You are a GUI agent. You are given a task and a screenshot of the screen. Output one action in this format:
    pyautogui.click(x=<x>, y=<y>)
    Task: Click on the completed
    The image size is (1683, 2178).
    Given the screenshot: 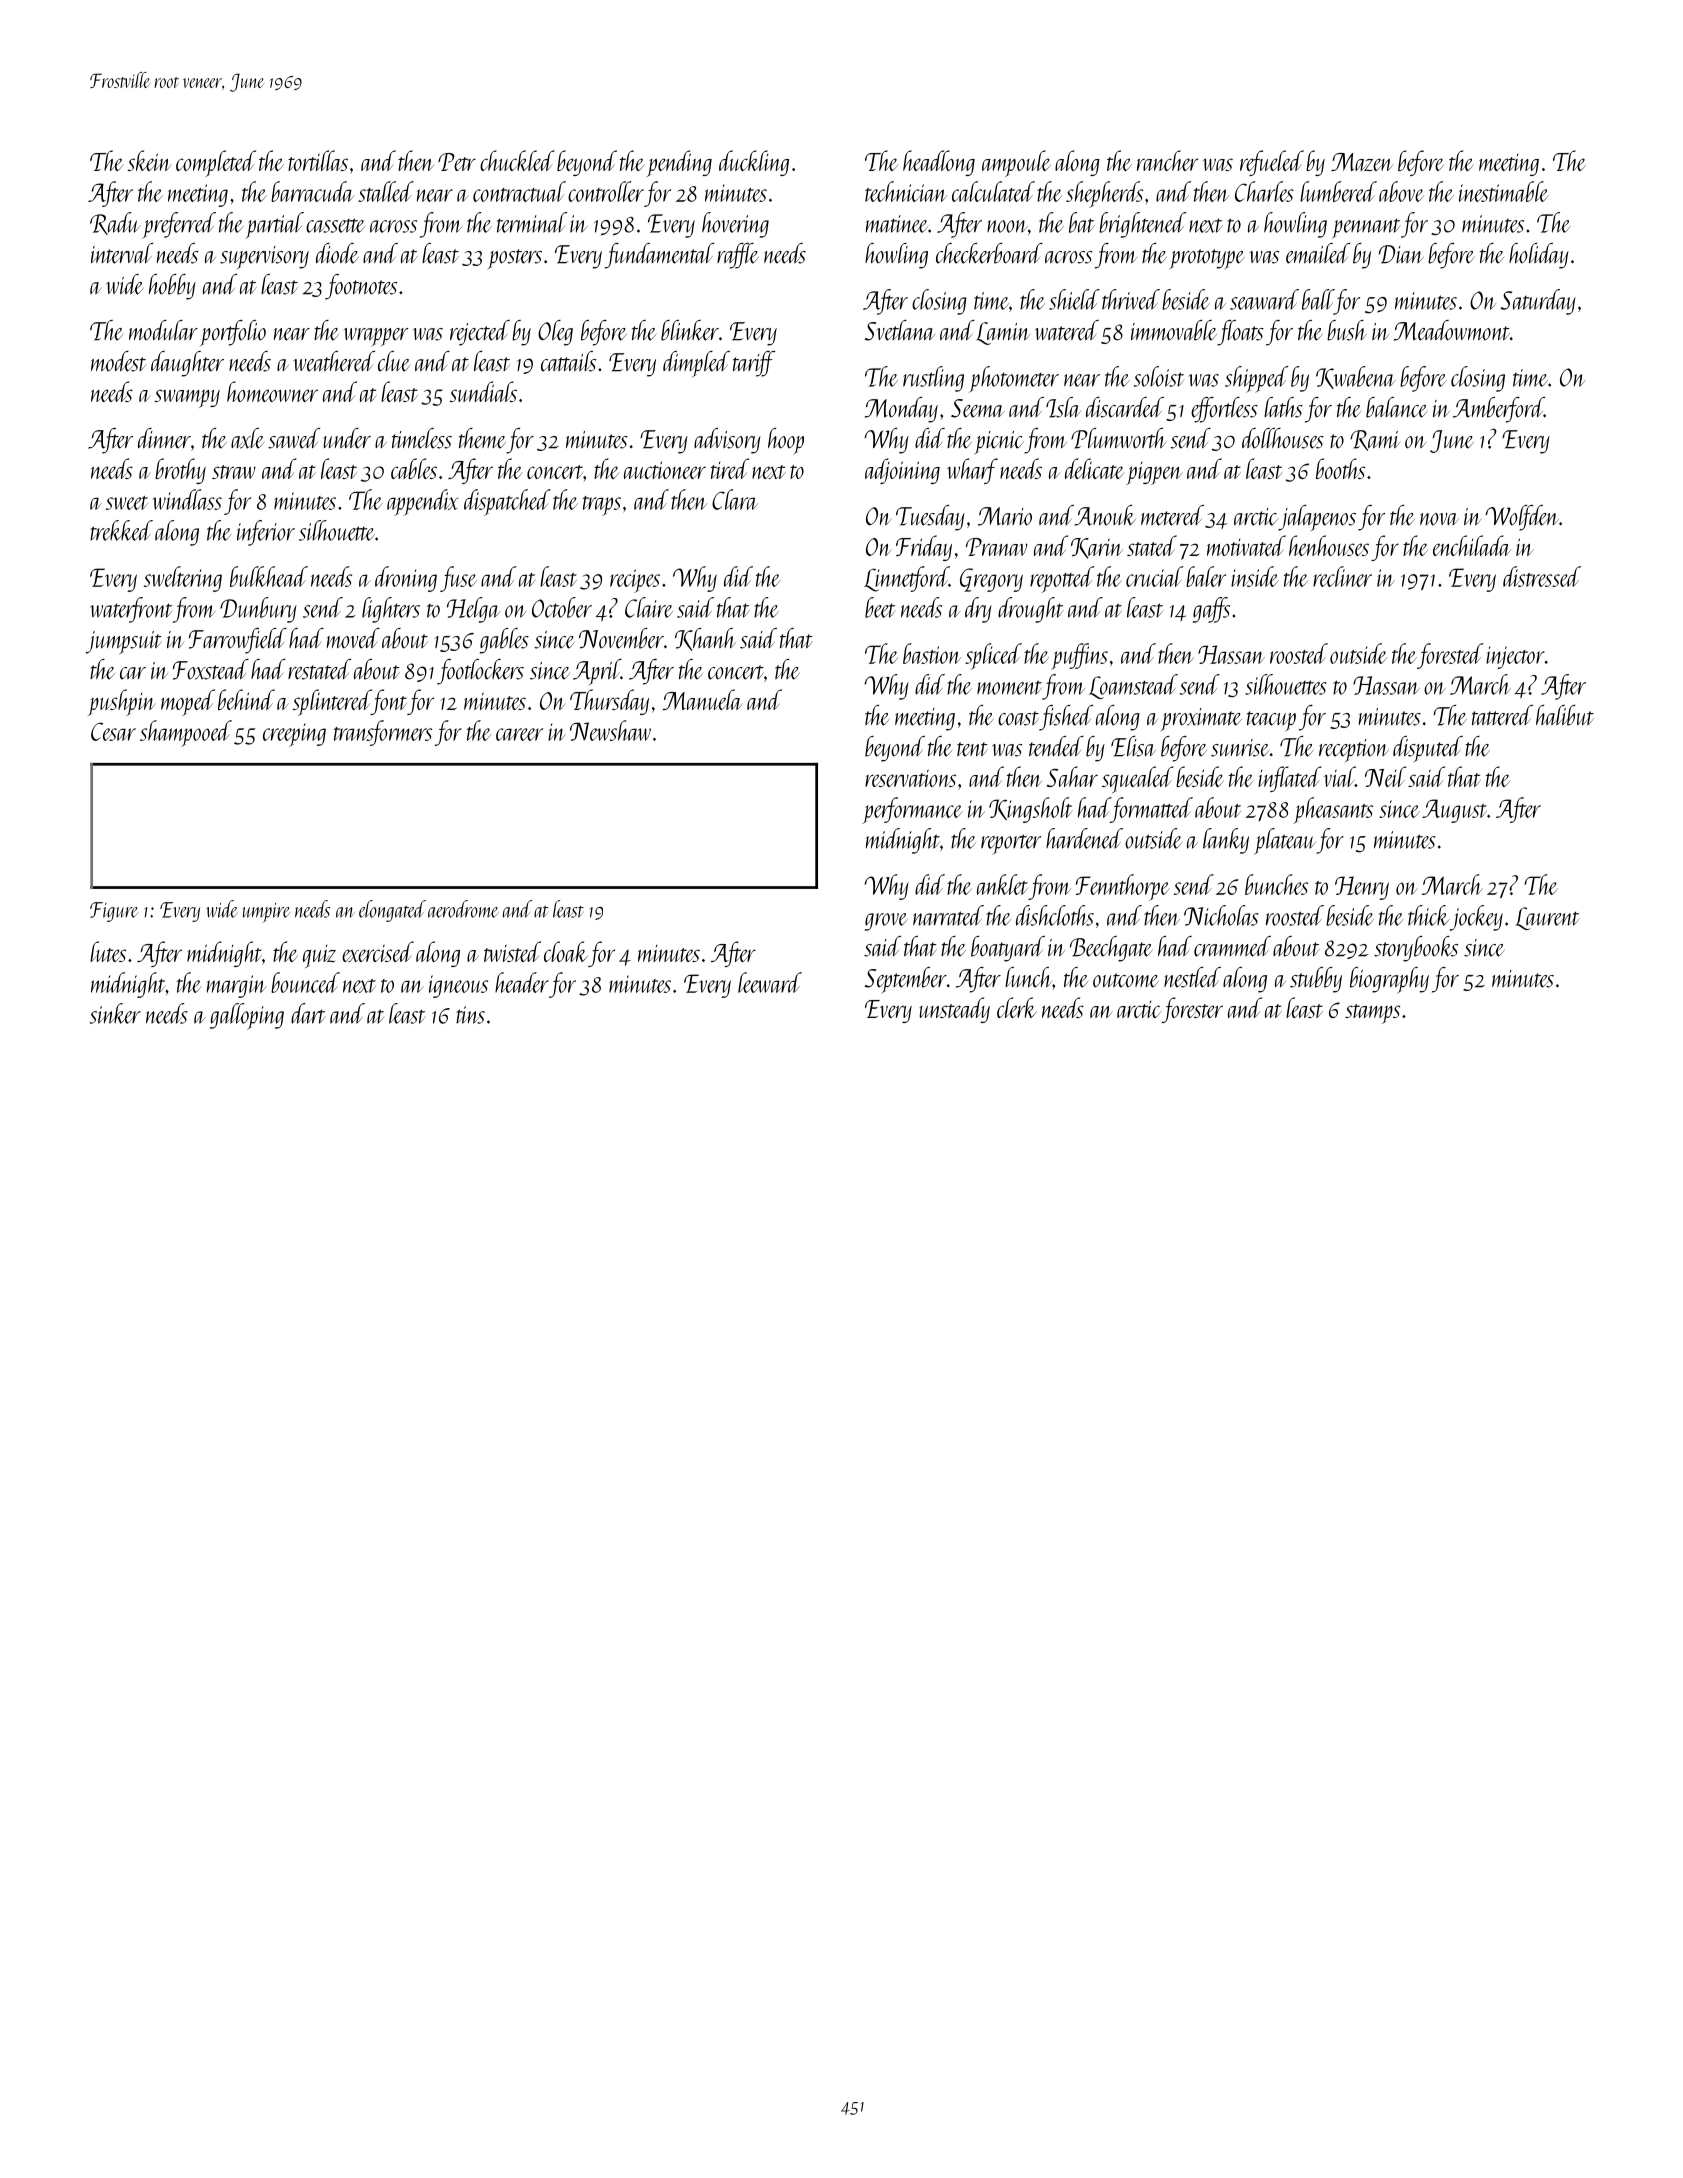 What is the action you would take?
    pyautogui.click(x=216, y=163)
